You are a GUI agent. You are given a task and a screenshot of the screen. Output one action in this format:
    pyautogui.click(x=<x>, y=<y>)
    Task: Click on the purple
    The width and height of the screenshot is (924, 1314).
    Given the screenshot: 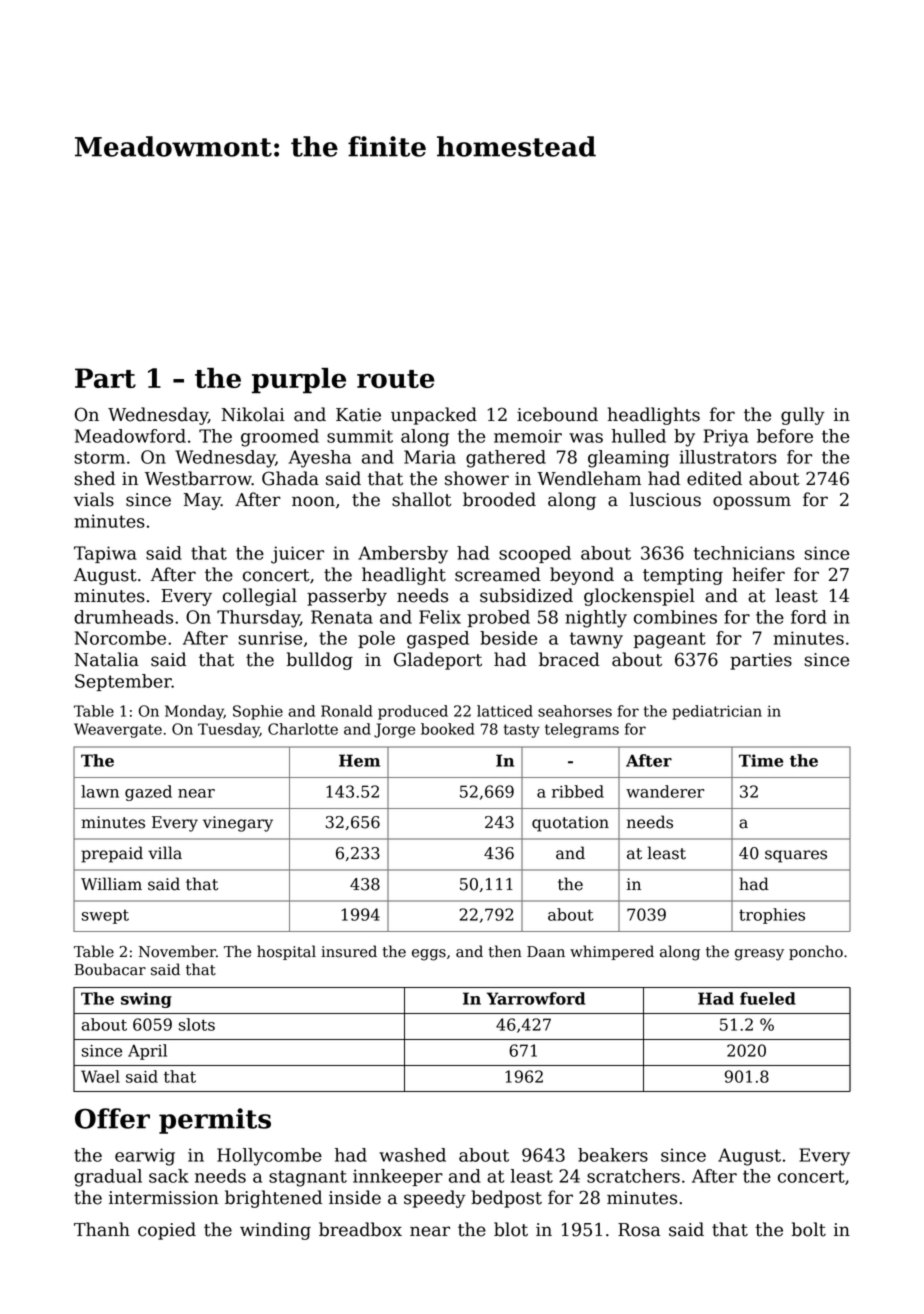 What is the action you would take?
    pyautogui.click(x=299, y=381)
